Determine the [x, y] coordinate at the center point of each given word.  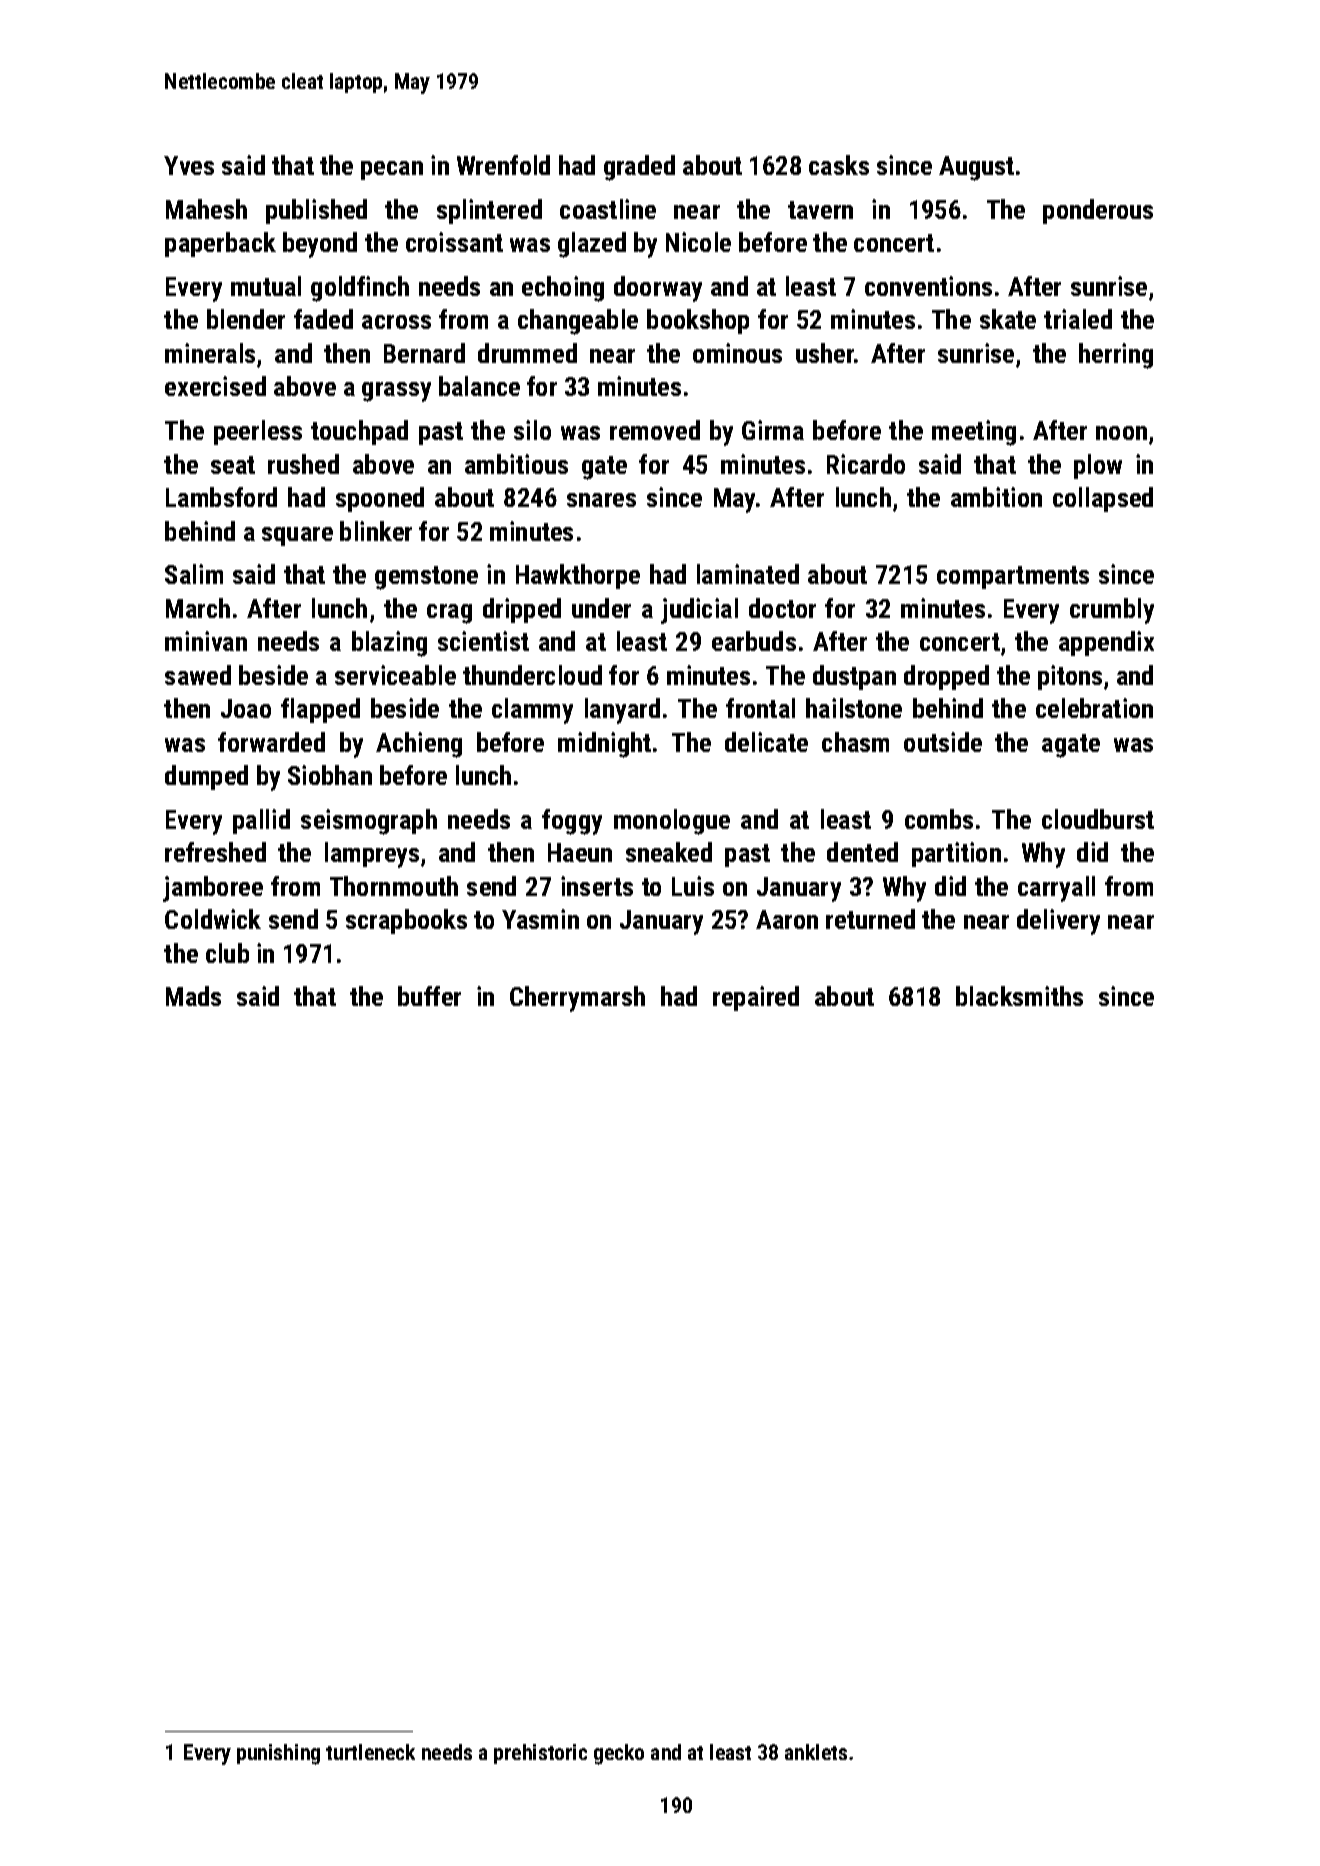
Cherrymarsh [577, 999]
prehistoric [540, 1754]
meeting [974, 433]
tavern [820, 210]
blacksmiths [1019, 996]
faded [323, 319]
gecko [619, 1754]
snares [601, 500]
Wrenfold [503, 165]
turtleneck [370, 1752]
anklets [816, 1752]
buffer [429, 996]
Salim [194, 574]
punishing [278, 1754]
